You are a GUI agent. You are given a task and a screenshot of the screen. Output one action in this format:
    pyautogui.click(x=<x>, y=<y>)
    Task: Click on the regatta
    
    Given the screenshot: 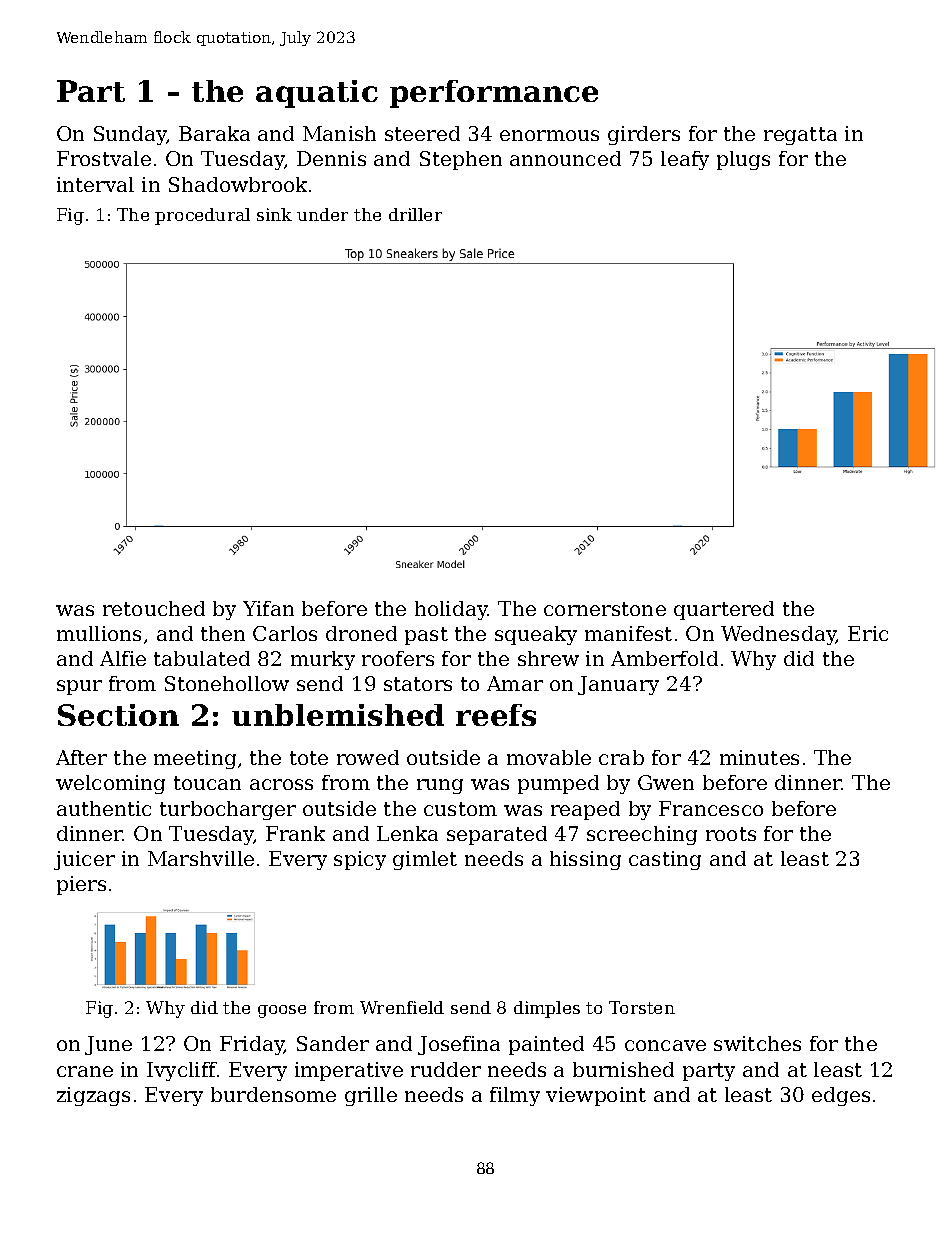 What is the action you would take?
    pyautogui.click(x=800, y=136)
